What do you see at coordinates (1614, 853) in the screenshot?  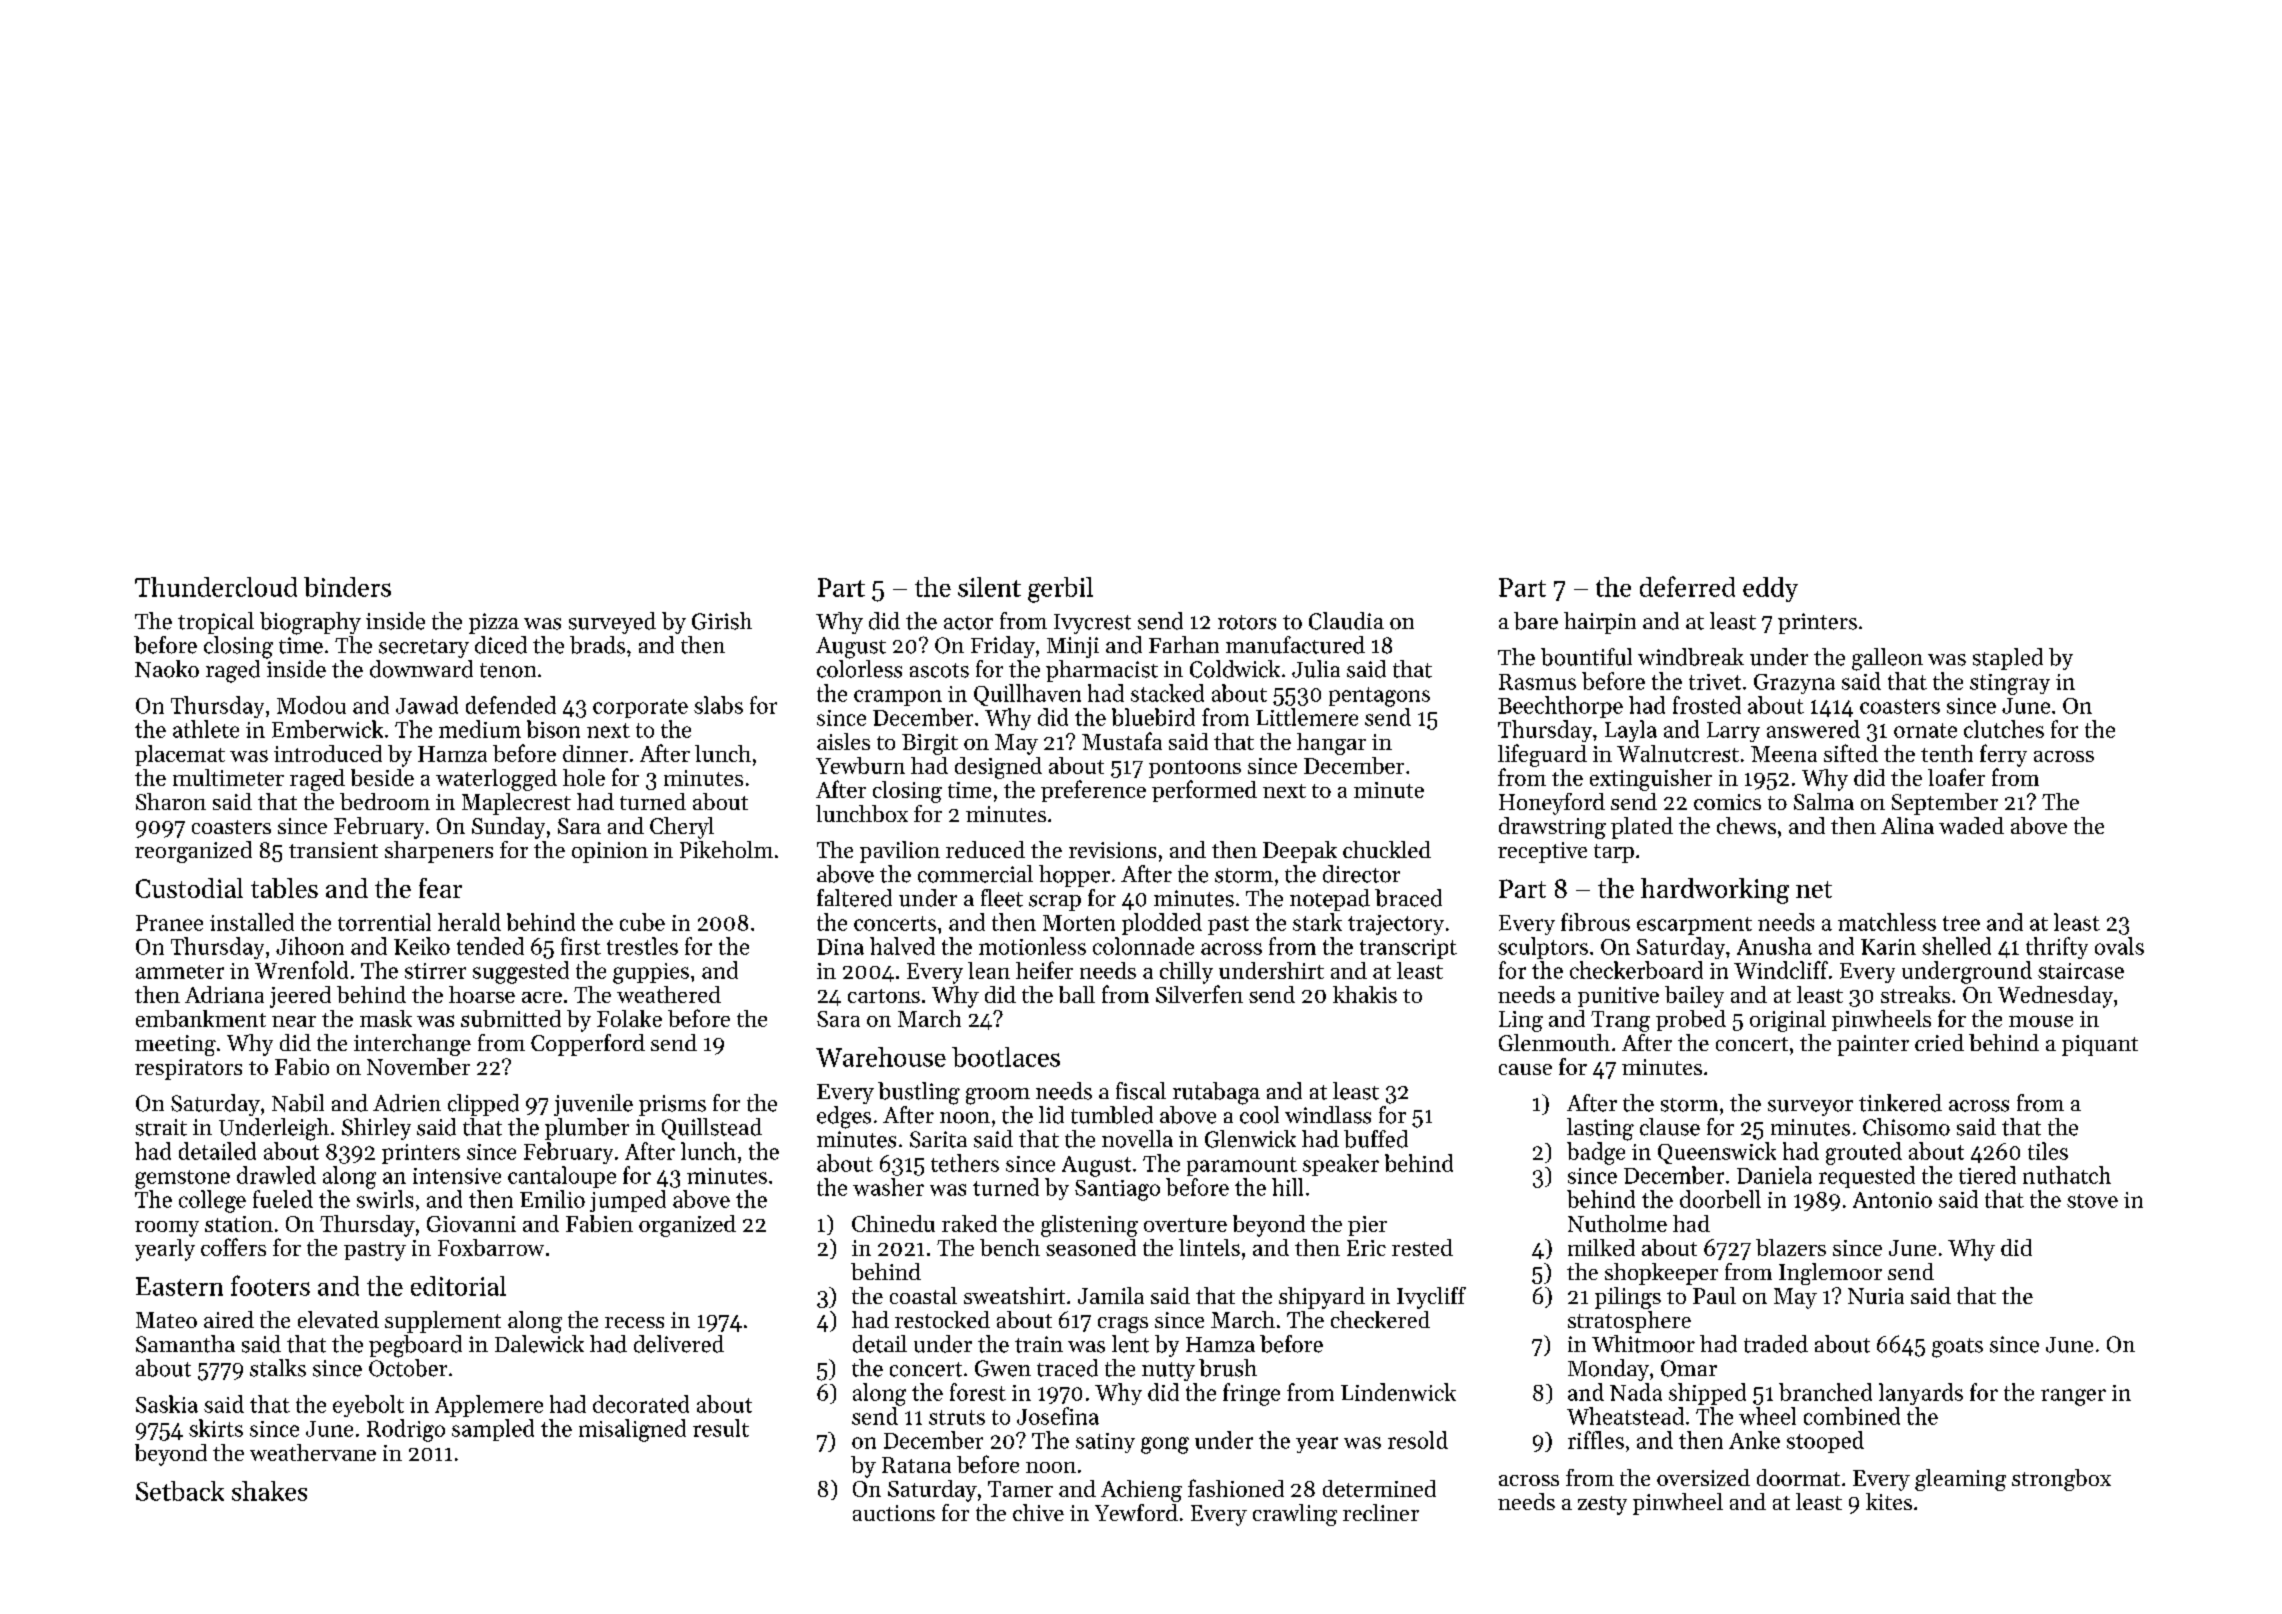 I see `tarp` at bounding box center [1614, 853].
